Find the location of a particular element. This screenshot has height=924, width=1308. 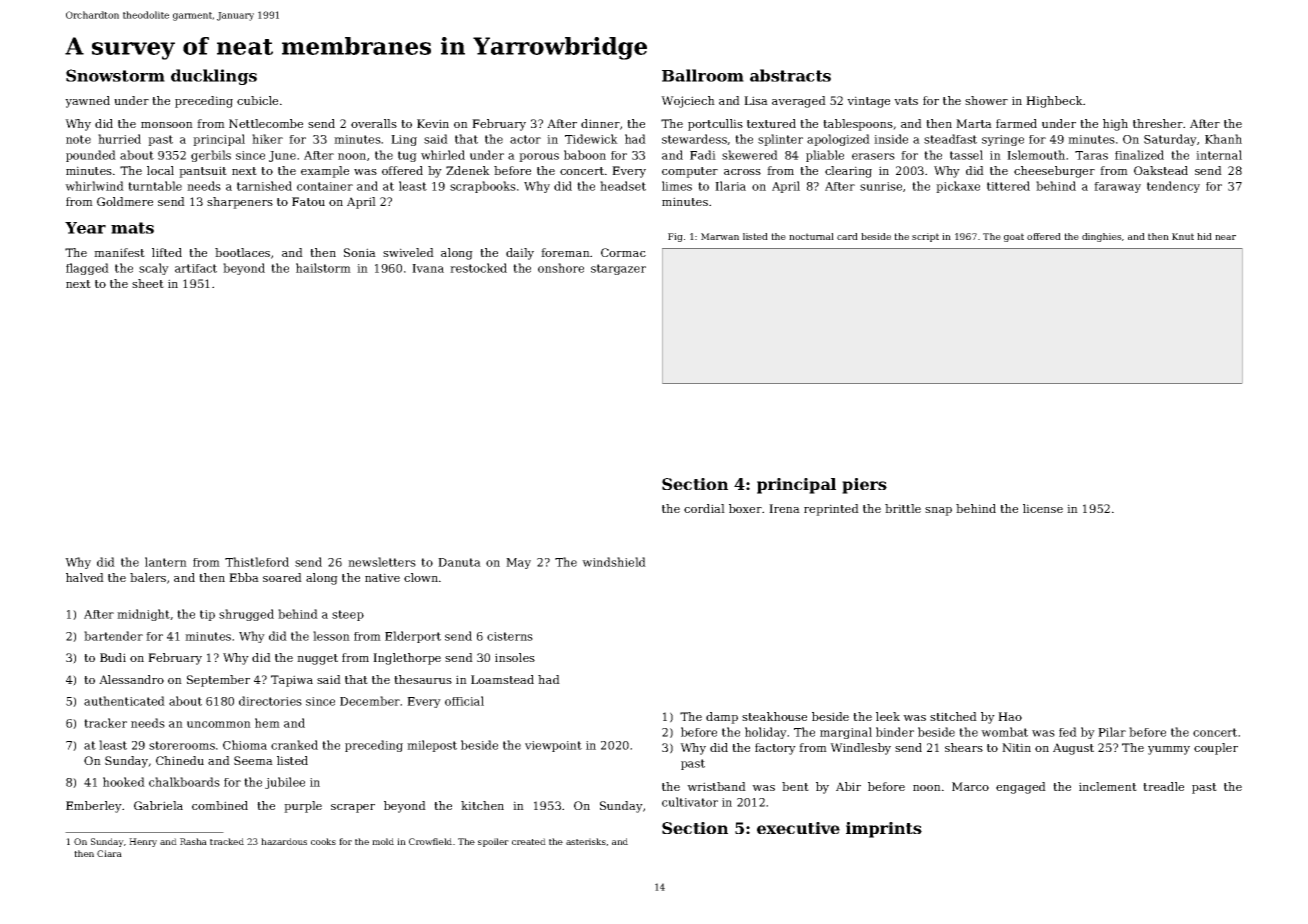

thresher is located at coordinates (1158, 123).
